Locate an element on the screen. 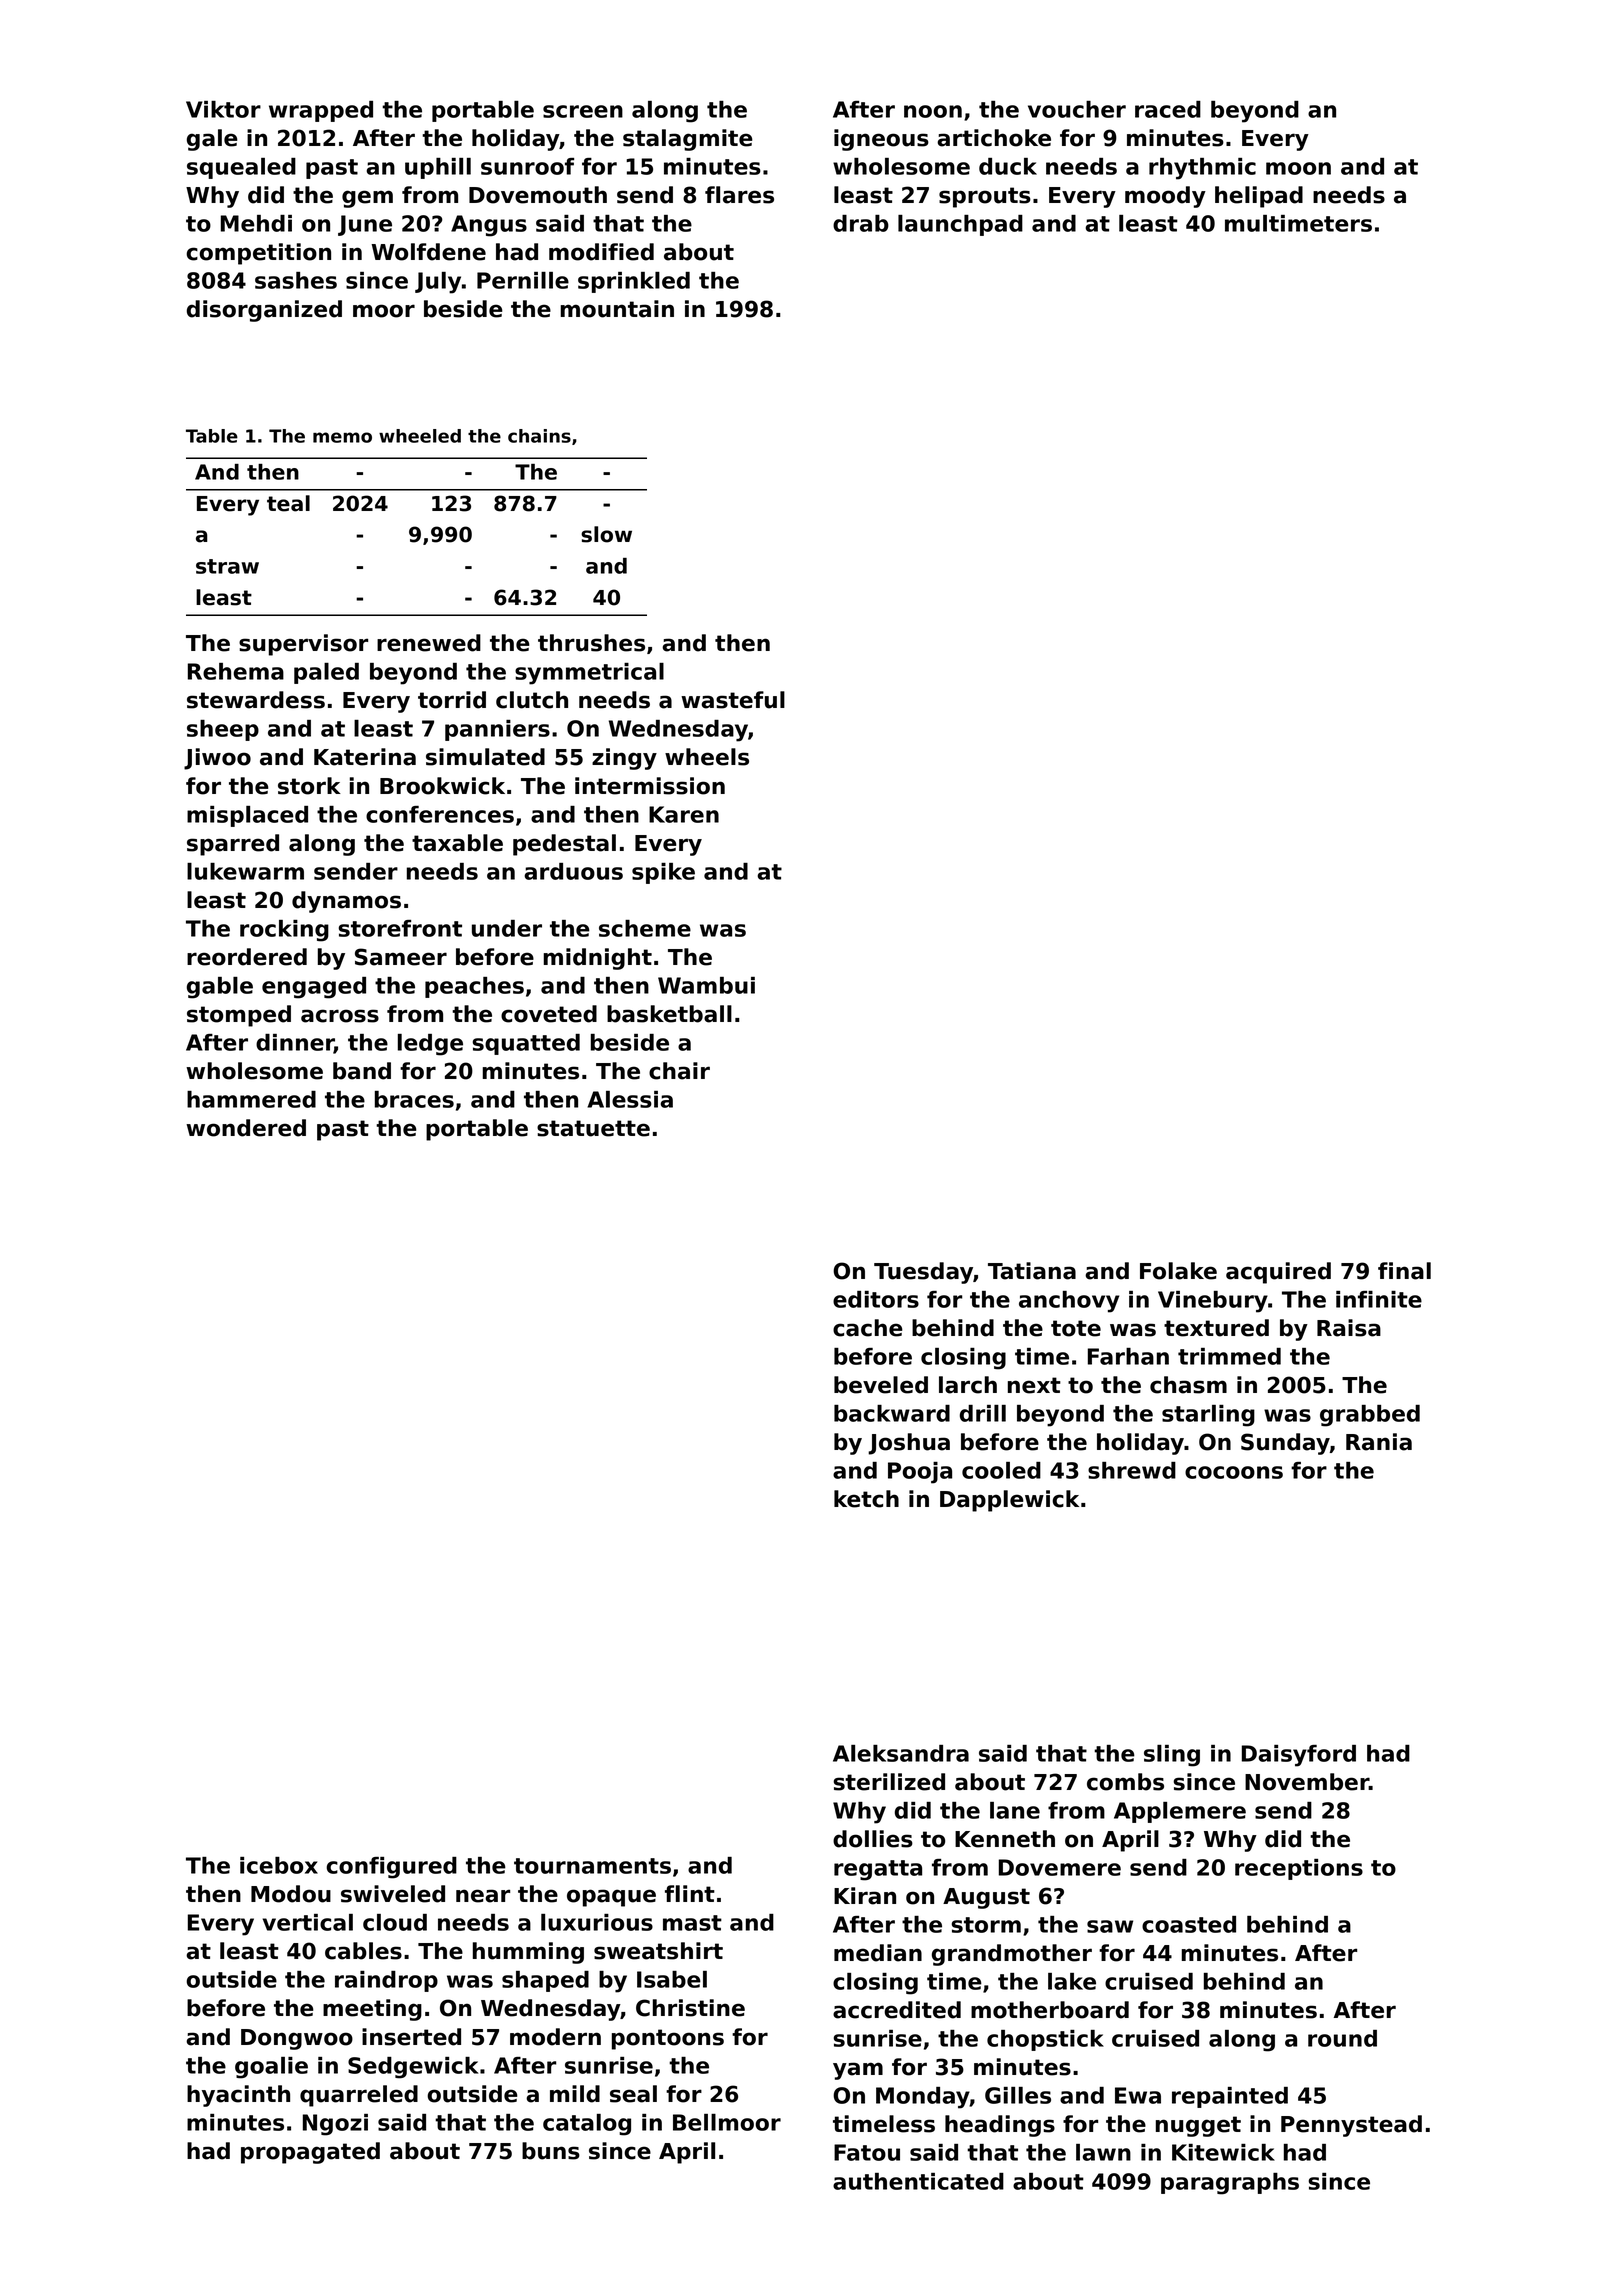 This screenshot has width=1620, height=2292. repainted is located at coordinates (1230, 2097).
